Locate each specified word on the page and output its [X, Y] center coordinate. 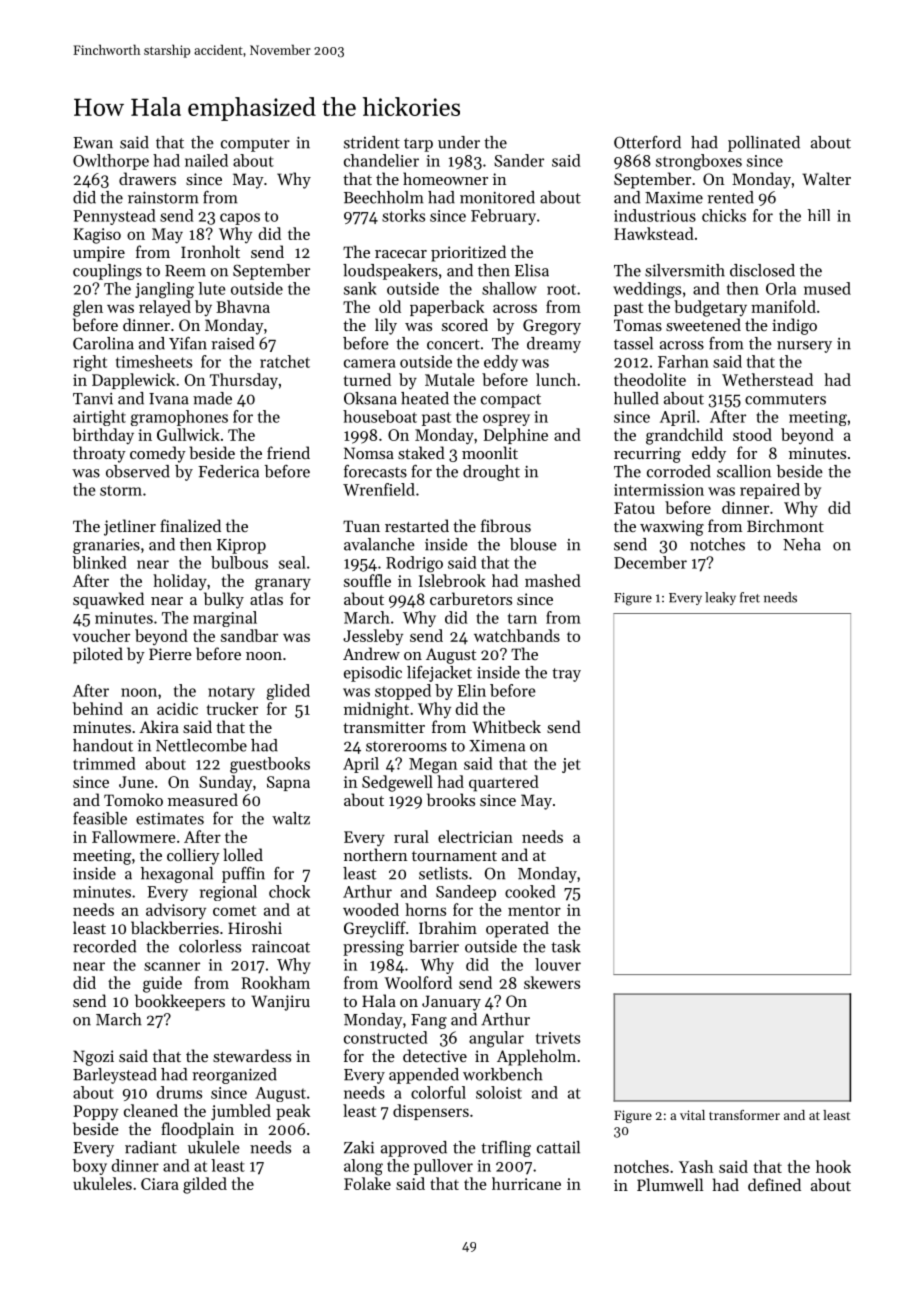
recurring [647, 455]
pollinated [764, 144]
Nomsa [369, 453]
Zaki [359, 1147]
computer [255, 145]
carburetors [471, 598]
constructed [386, 1037]
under [459, 142]
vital [692, 1115]
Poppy [96, 1112]
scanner [172, 966]
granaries [106, 546]
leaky [720, 598]
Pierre [170, 654]
